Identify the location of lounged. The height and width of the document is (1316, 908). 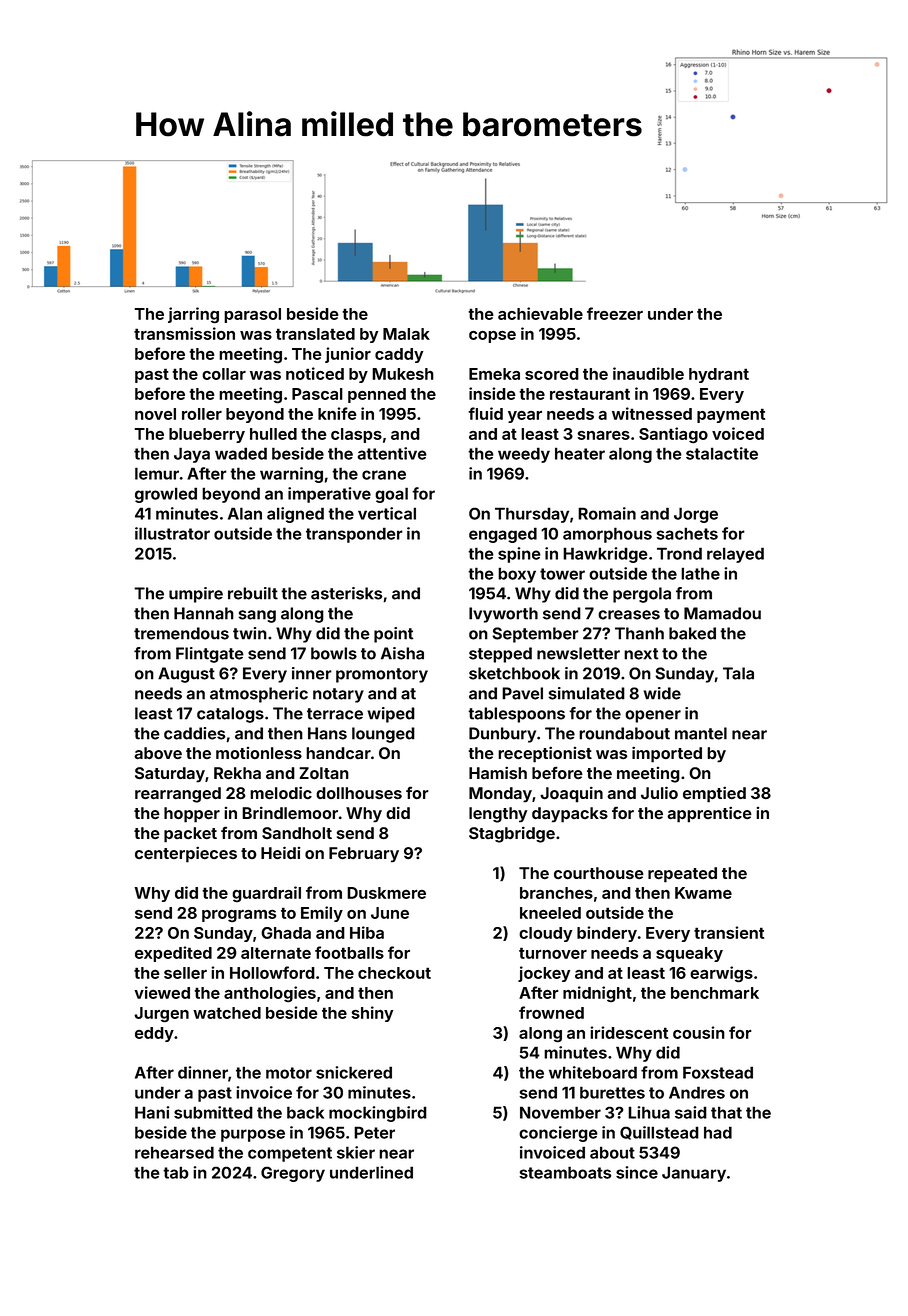
(383, 735).
